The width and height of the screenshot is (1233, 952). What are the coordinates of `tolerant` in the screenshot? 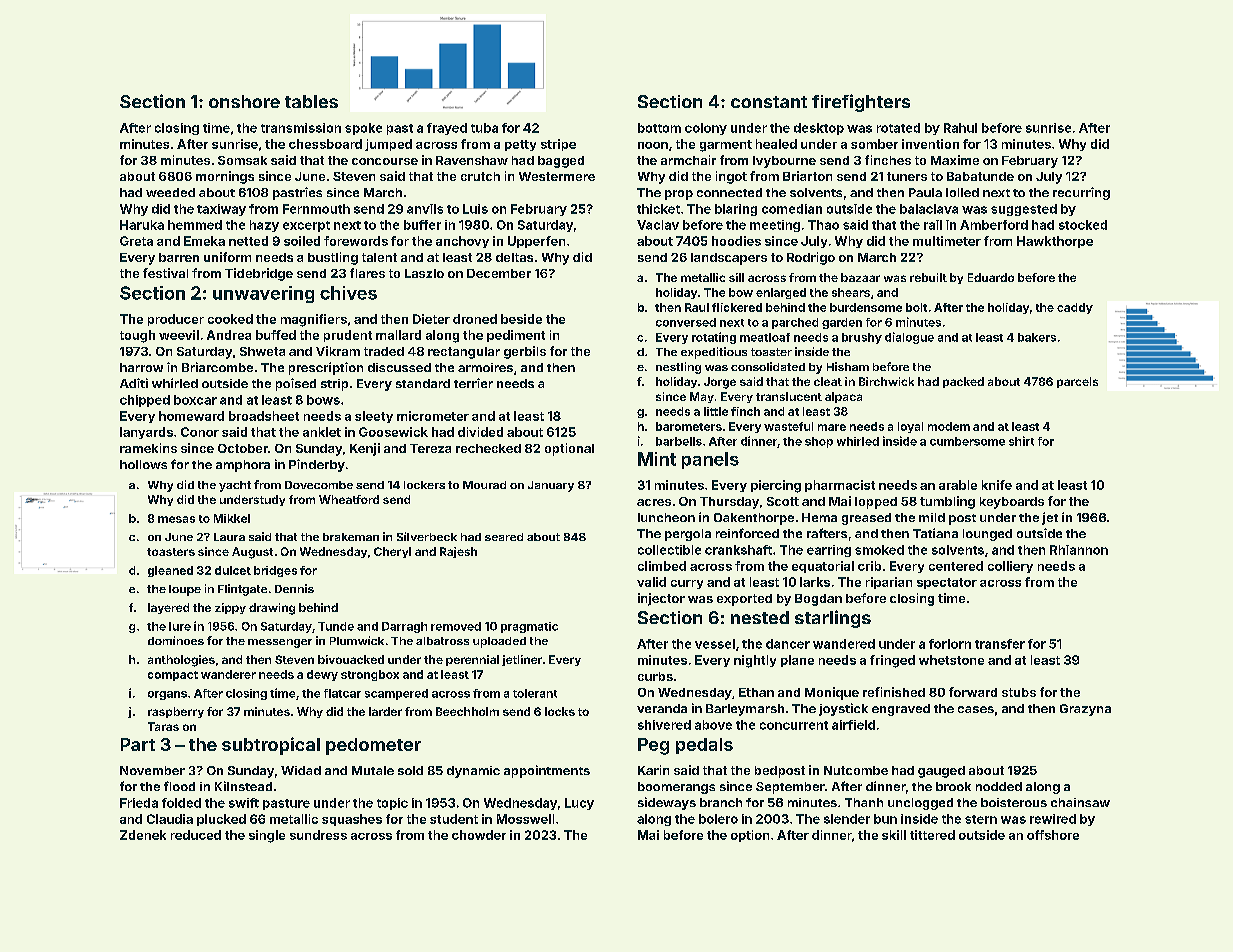 It's located at (535, 693).
